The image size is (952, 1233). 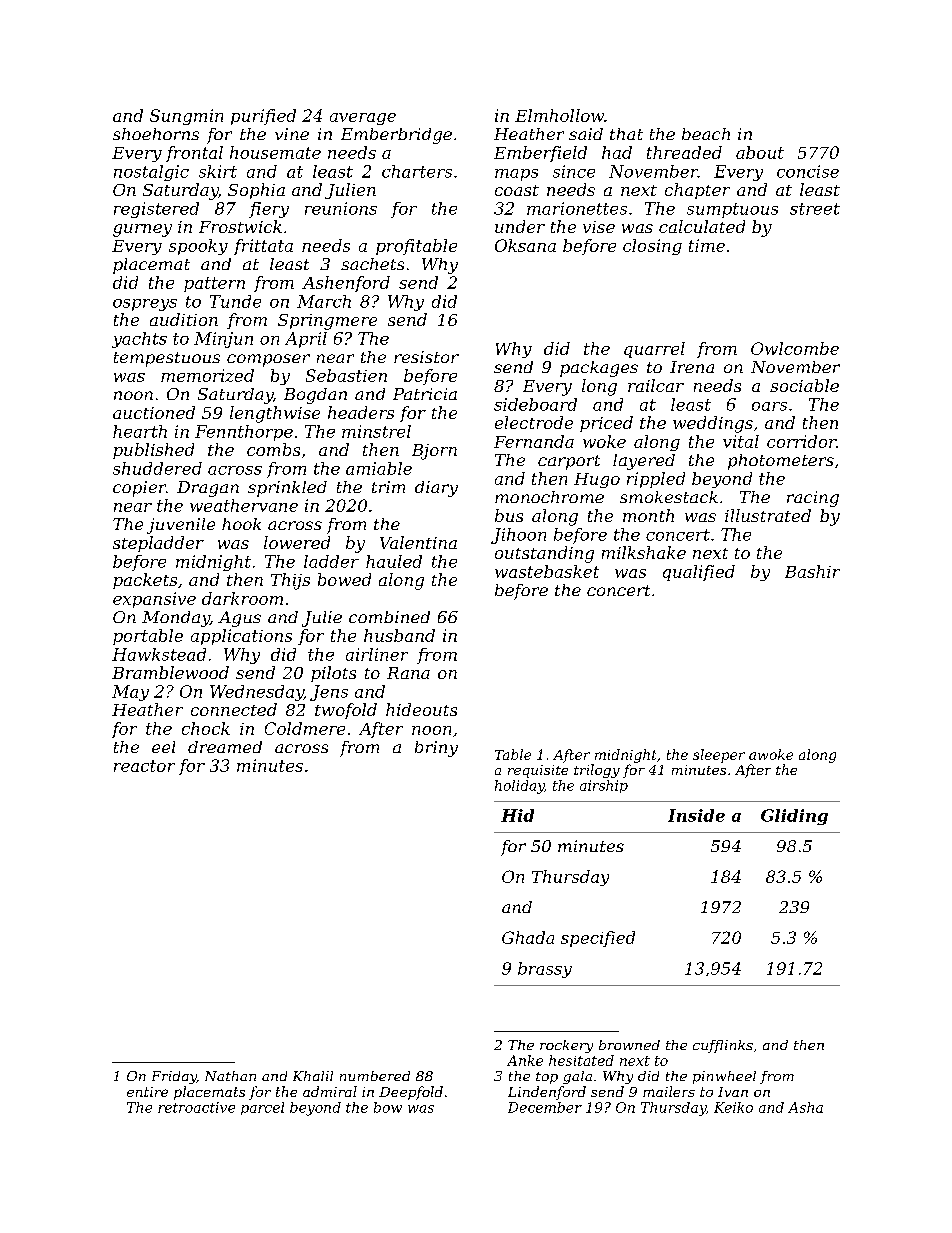 I want to click on dreamed, so click(x=225, y=747).
